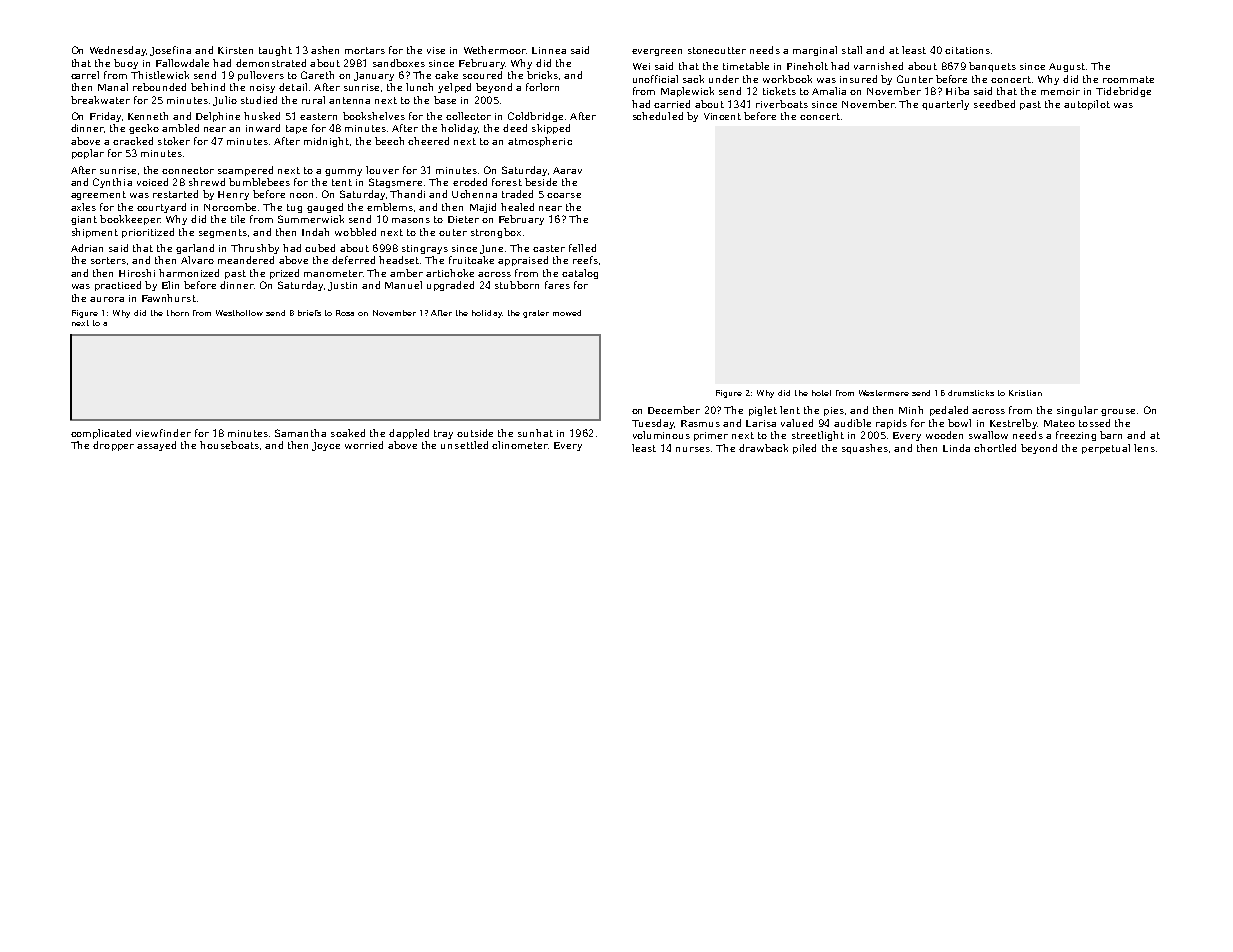  I want to click on Elin, so click(170, 285).
